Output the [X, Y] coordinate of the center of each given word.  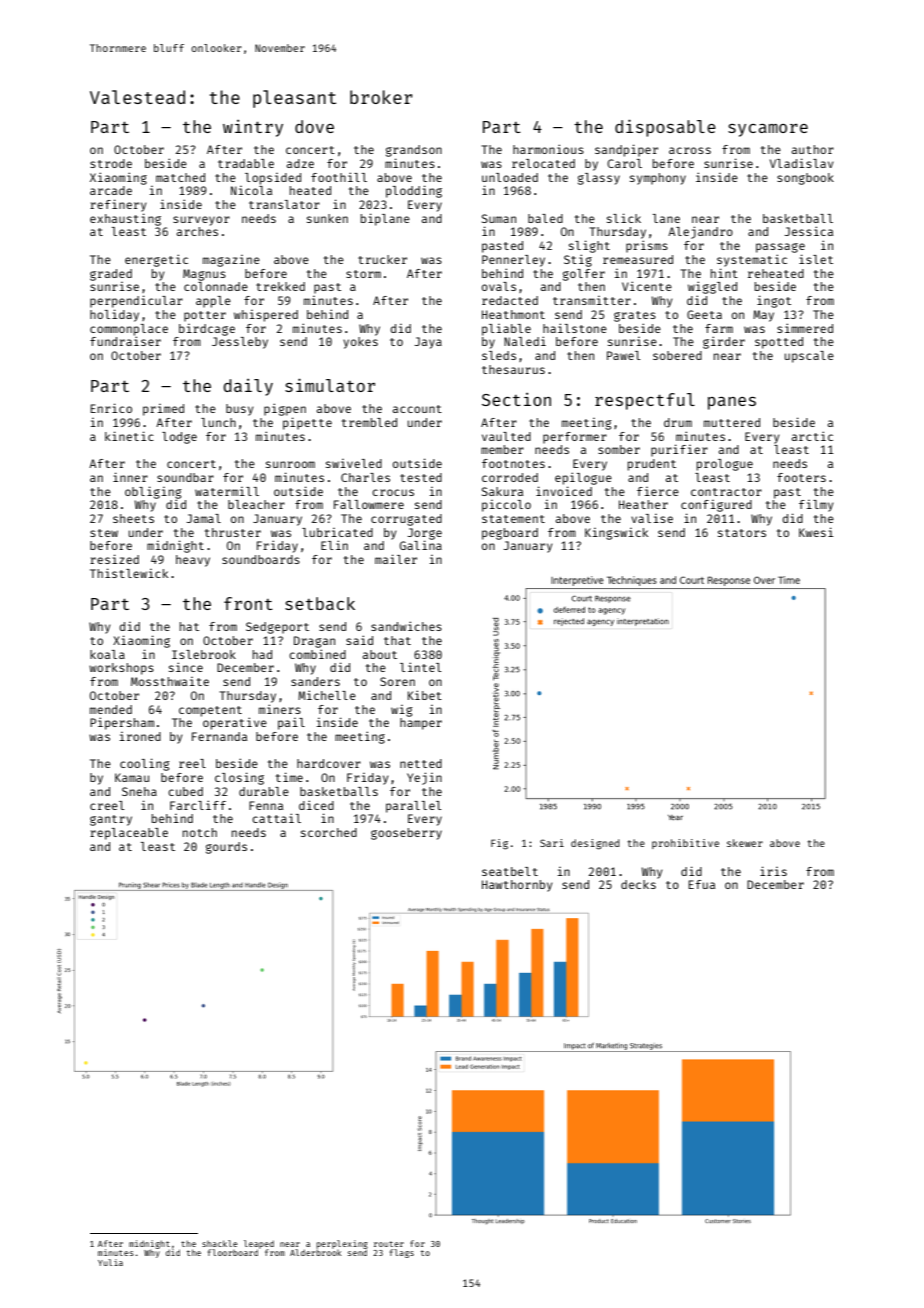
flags [402, 1253]
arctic [812, 436]
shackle [220, 1243]
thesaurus [513, 369]
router [389, 1244]
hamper [421, 724]
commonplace [129, 330]
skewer [745, 843]
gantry [111, 820]
